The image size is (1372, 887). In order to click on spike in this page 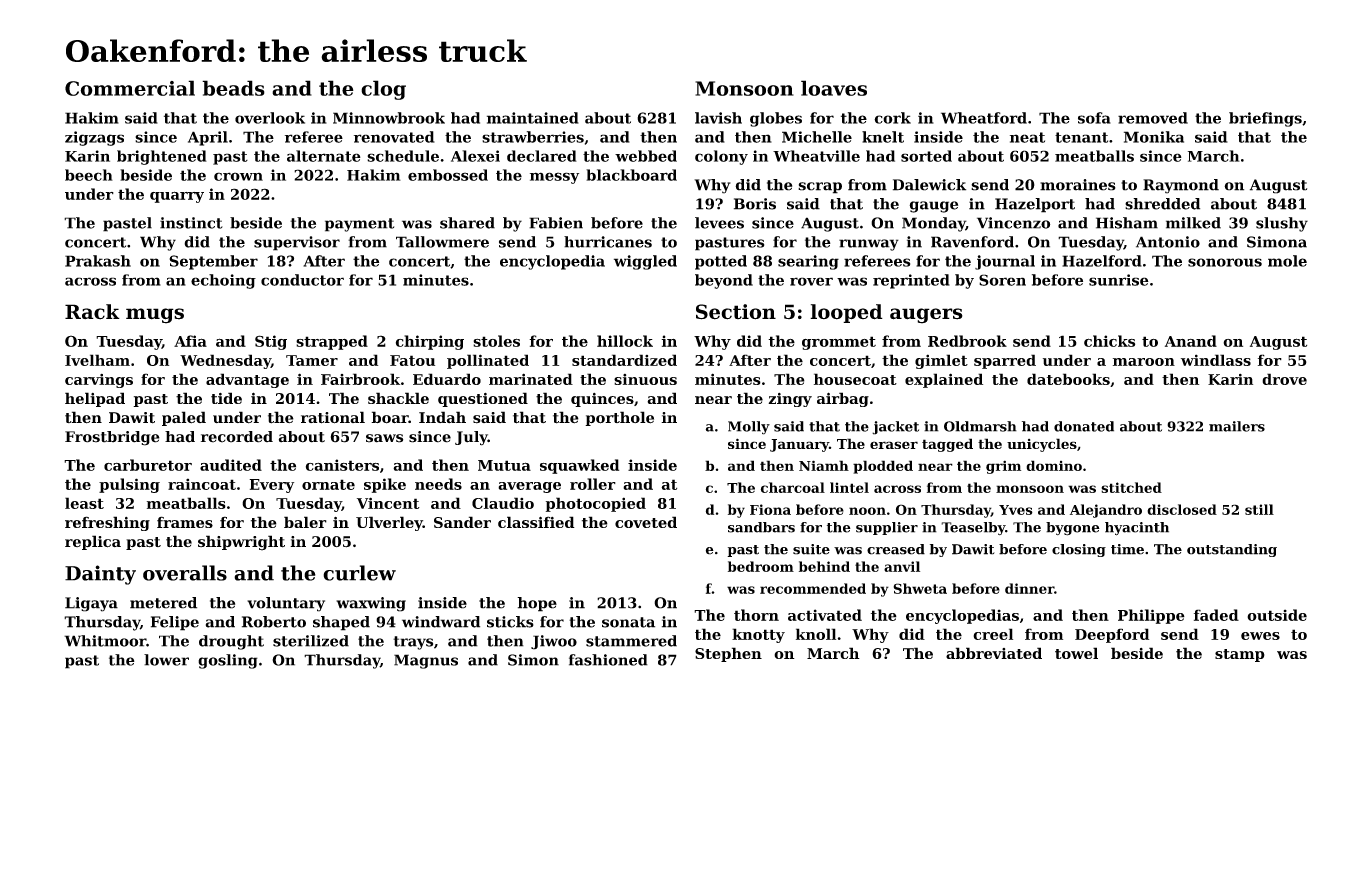, I will do `click(385, 485)`.
